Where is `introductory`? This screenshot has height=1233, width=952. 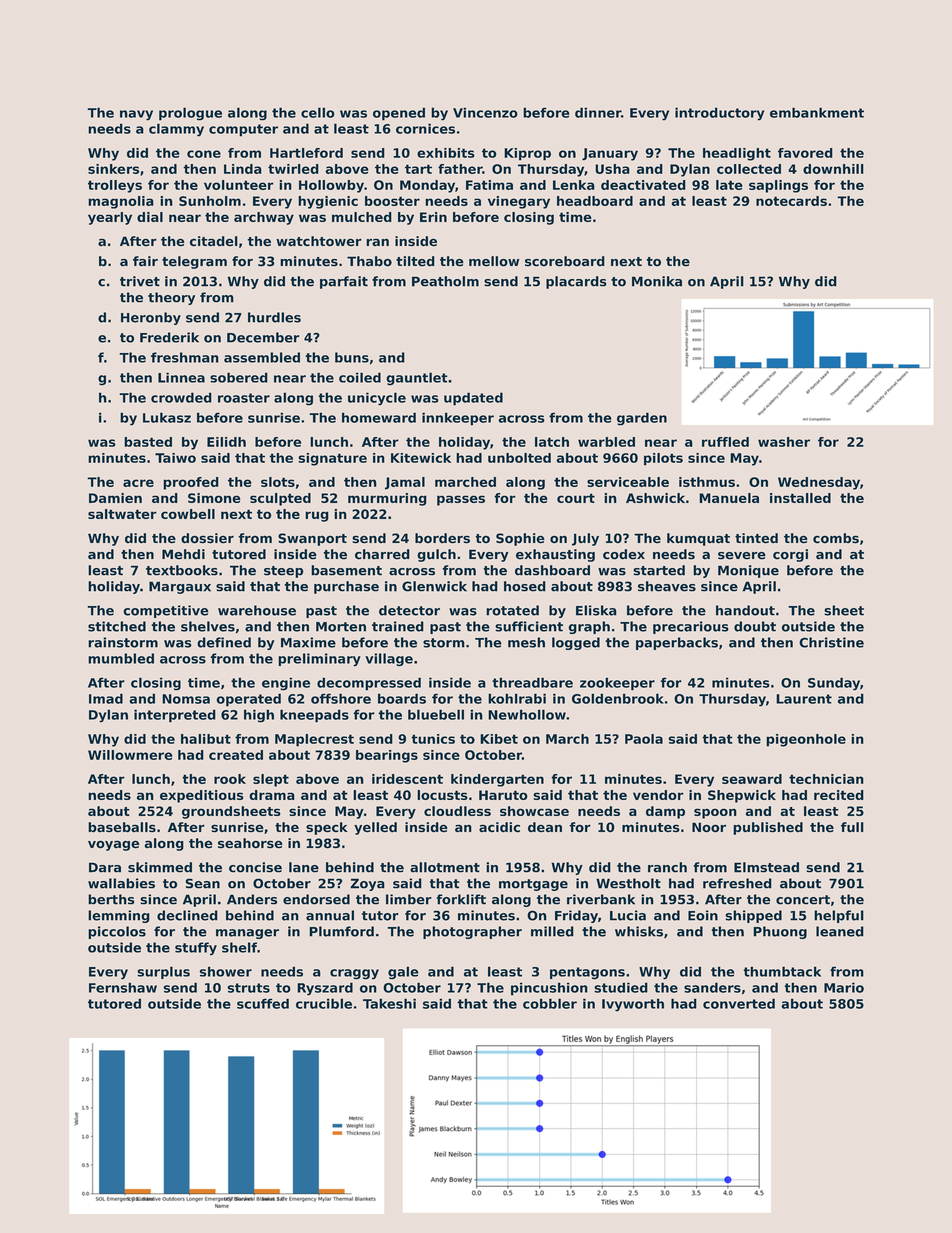 introductory is located at coordinates (719, 114).
